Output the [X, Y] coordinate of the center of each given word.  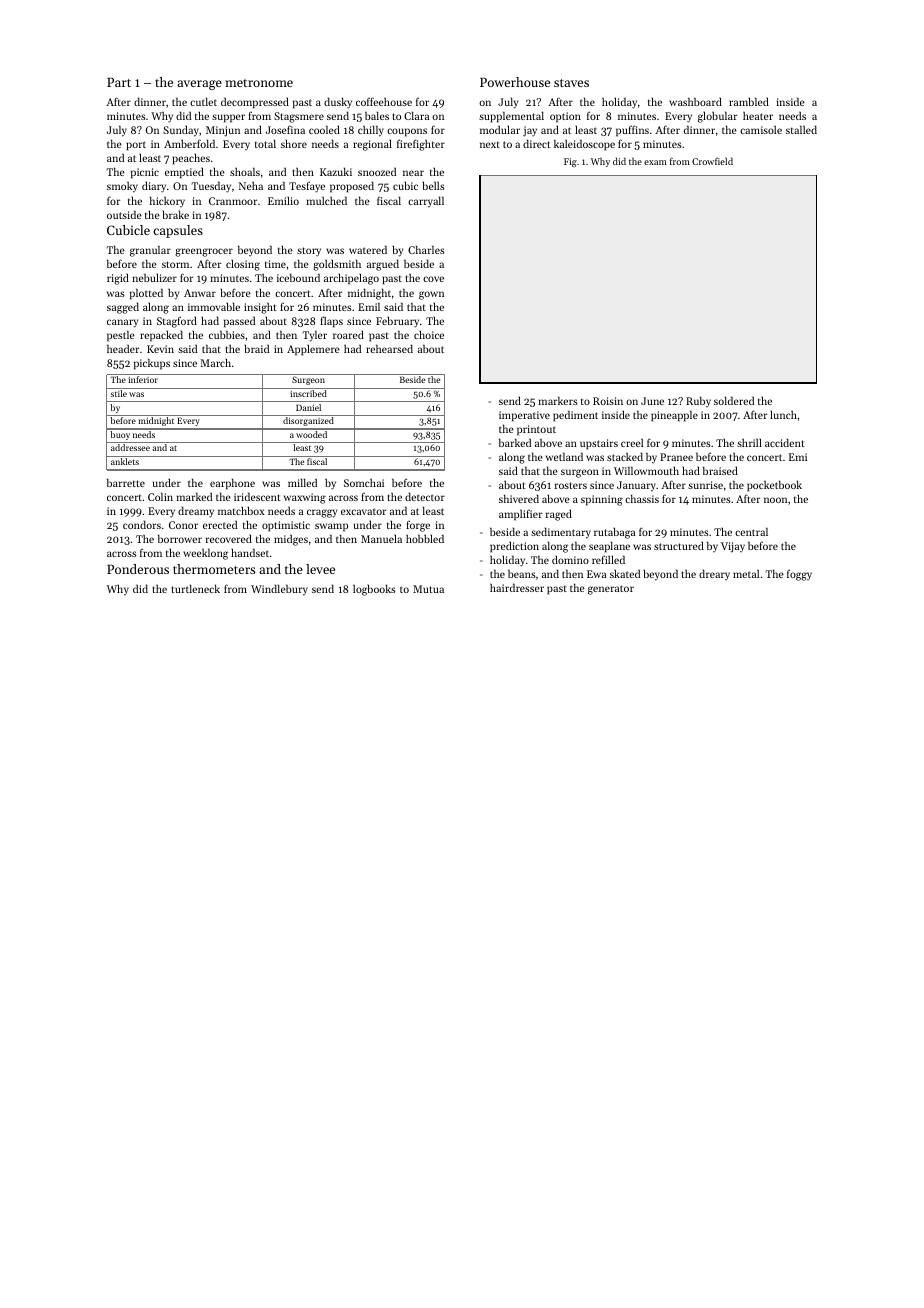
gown [431, 295]
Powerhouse [515, 82]
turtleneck [195, 588]
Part [119, 82]
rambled [749, 101]
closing [243, 265]
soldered [734, 400]
